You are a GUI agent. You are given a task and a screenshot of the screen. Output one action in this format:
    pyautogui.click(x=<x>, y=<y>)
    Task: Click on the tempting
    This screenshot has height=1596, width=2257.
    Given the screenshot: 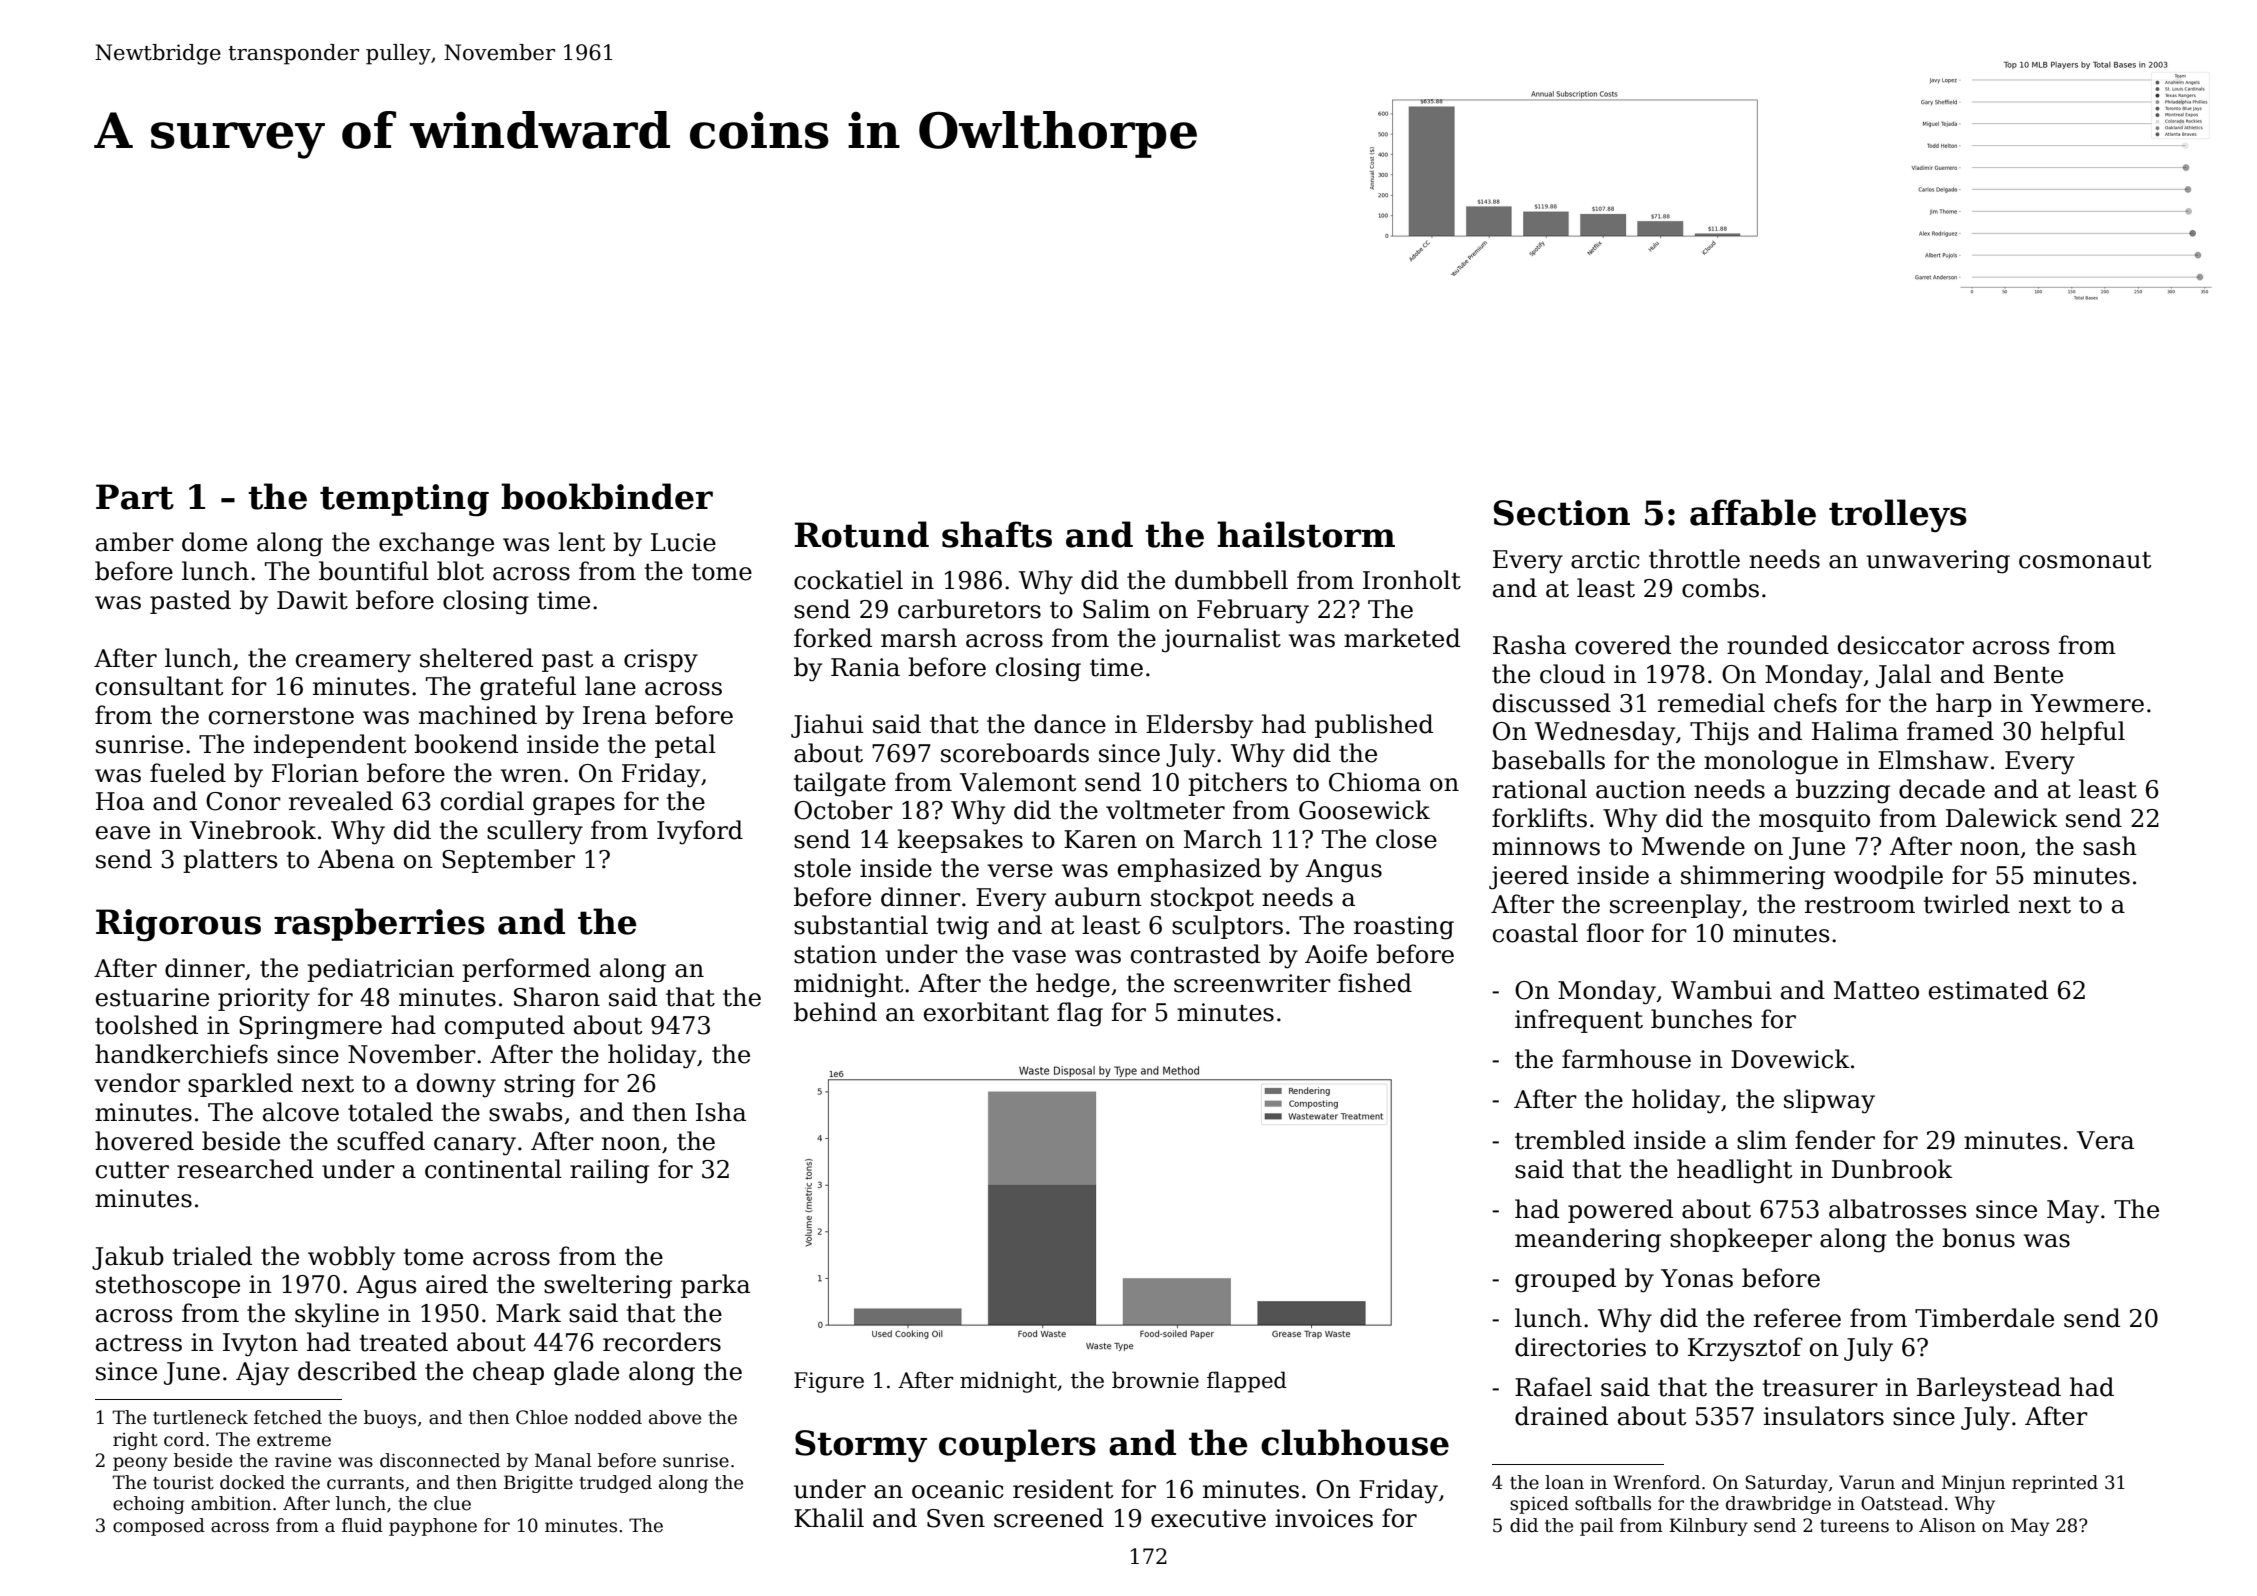 What is the action you would take?
    pyautogui.click(x=404, y=500)
